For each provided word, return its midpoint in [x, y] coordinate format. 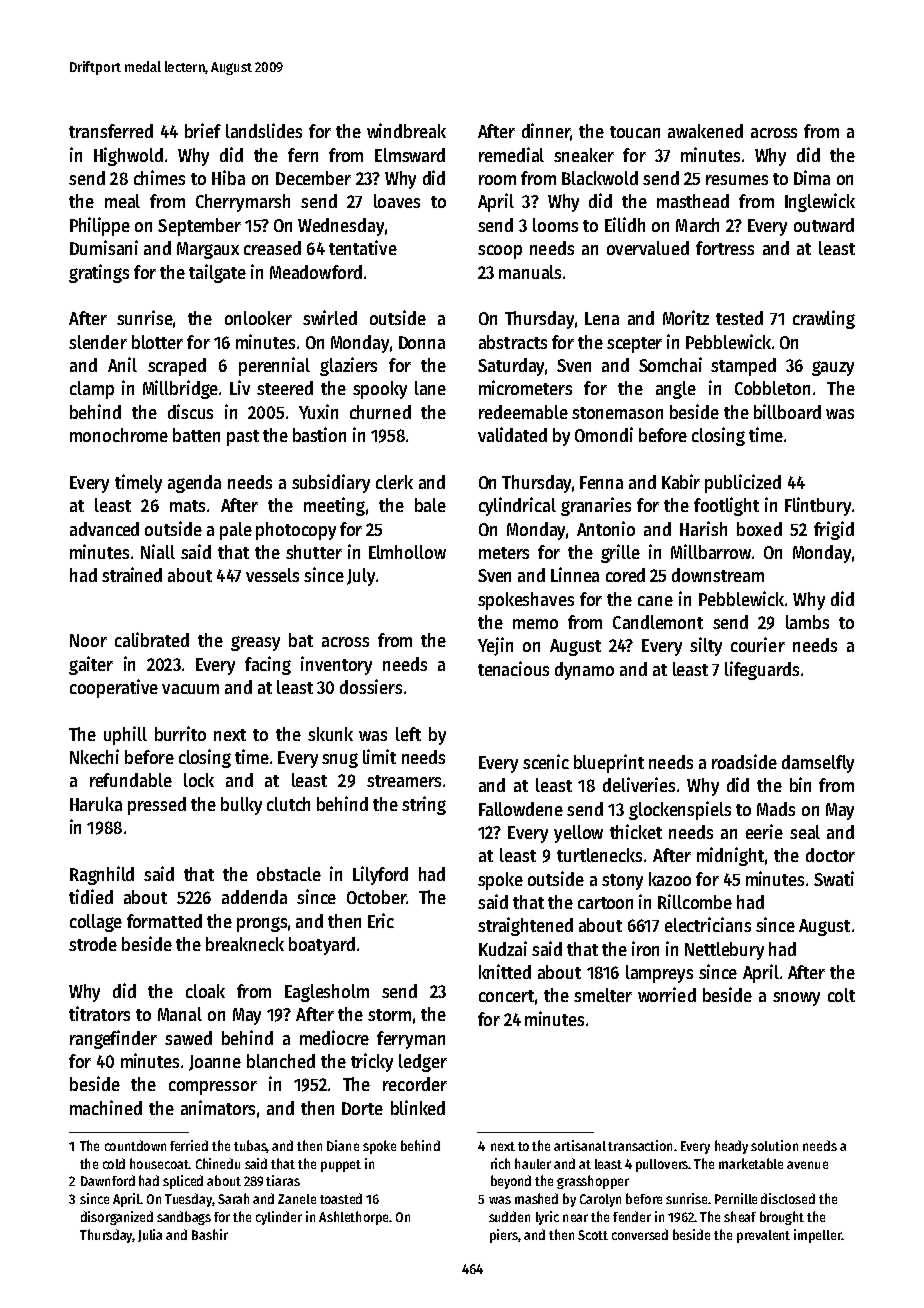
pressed [157, 806]
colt [841, 995]
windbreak [406, 130]
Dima [812, 177]
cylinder [279, 1218]
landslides [264, 130]
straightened [525, 926]
